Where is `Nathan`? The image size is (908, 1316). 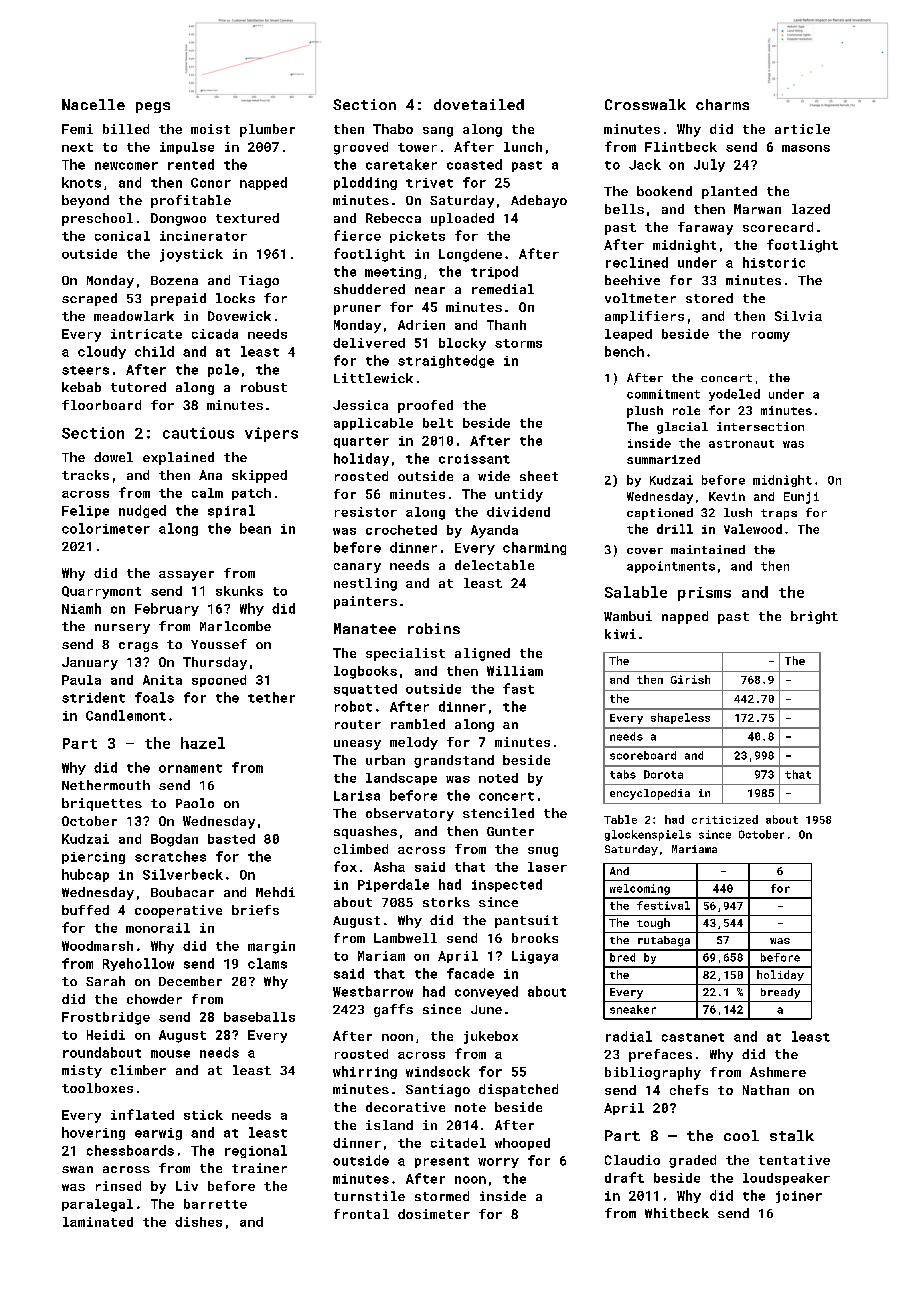 Nathan is located at coordinates (766, 1090).
